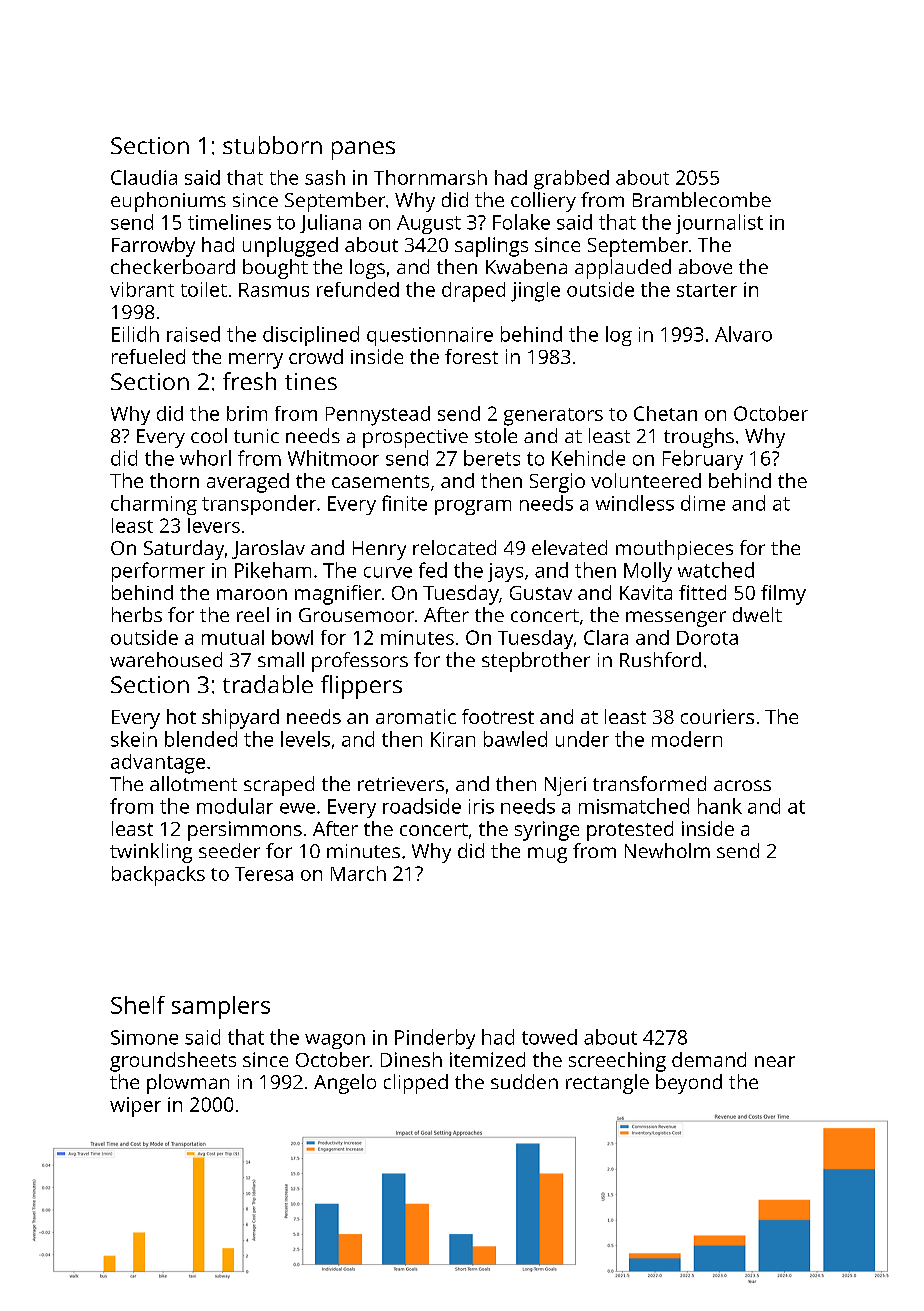  What do you see at coordinates (135, 1107) in the page?
I see `wiper` at bounding box center [135, 1107].
